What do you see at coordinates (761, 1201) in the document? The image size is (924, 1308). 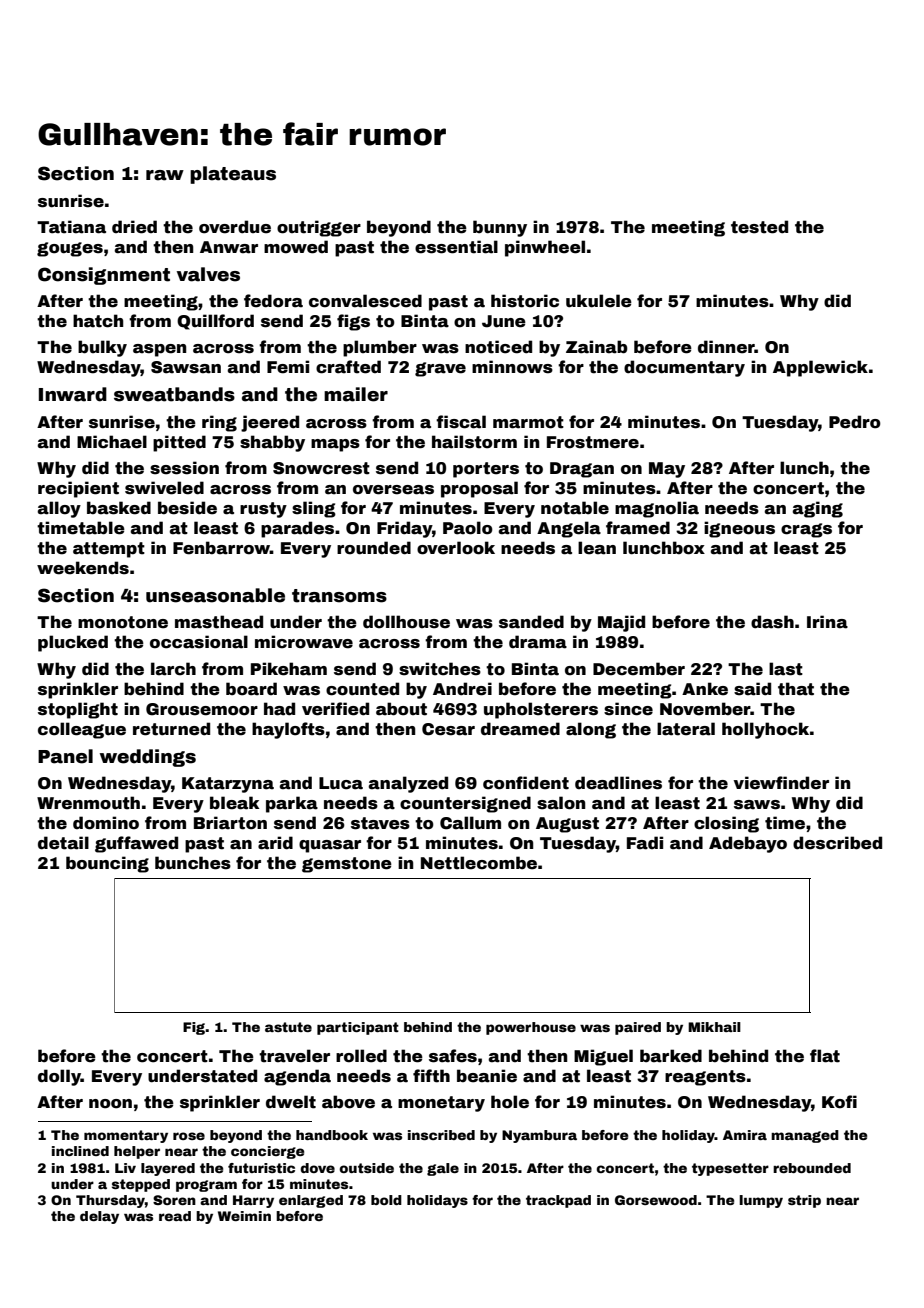 I see `lumpy` at bounding box center [761, 1201].
